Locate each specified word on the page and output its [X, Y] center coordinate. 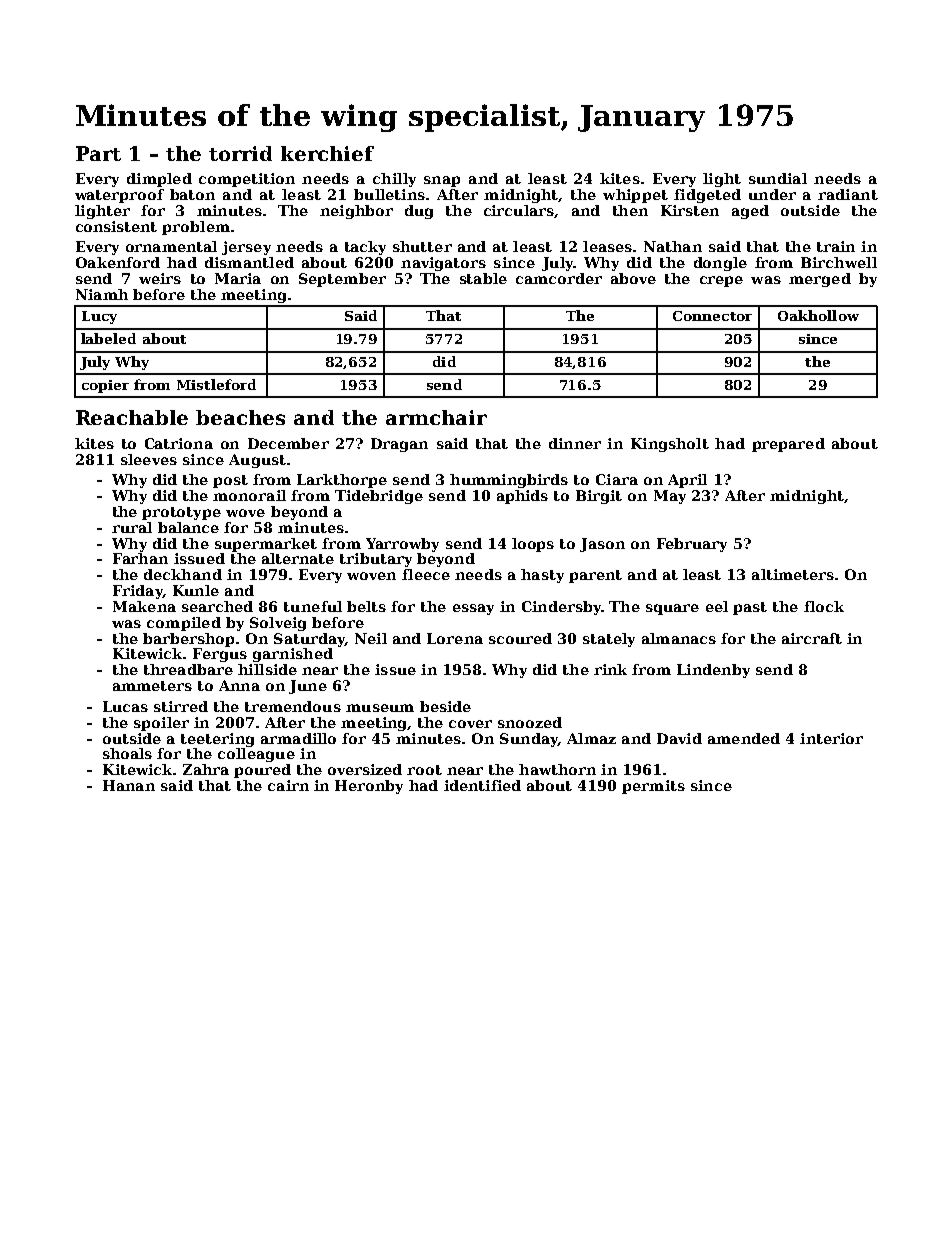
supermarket [266, 545]
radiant [848, 194]
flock [824, 606]
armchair [436, 417]
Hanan [129, 785]
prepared [788, 445]
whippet [635, 196]
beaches [240, 417]
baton [192, 194]
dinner [575, 443]
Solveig [278, 624]
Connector [712, 316]
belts [366, 606]
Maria [238, 278]
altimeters [793, 574]
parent [595, 576]
